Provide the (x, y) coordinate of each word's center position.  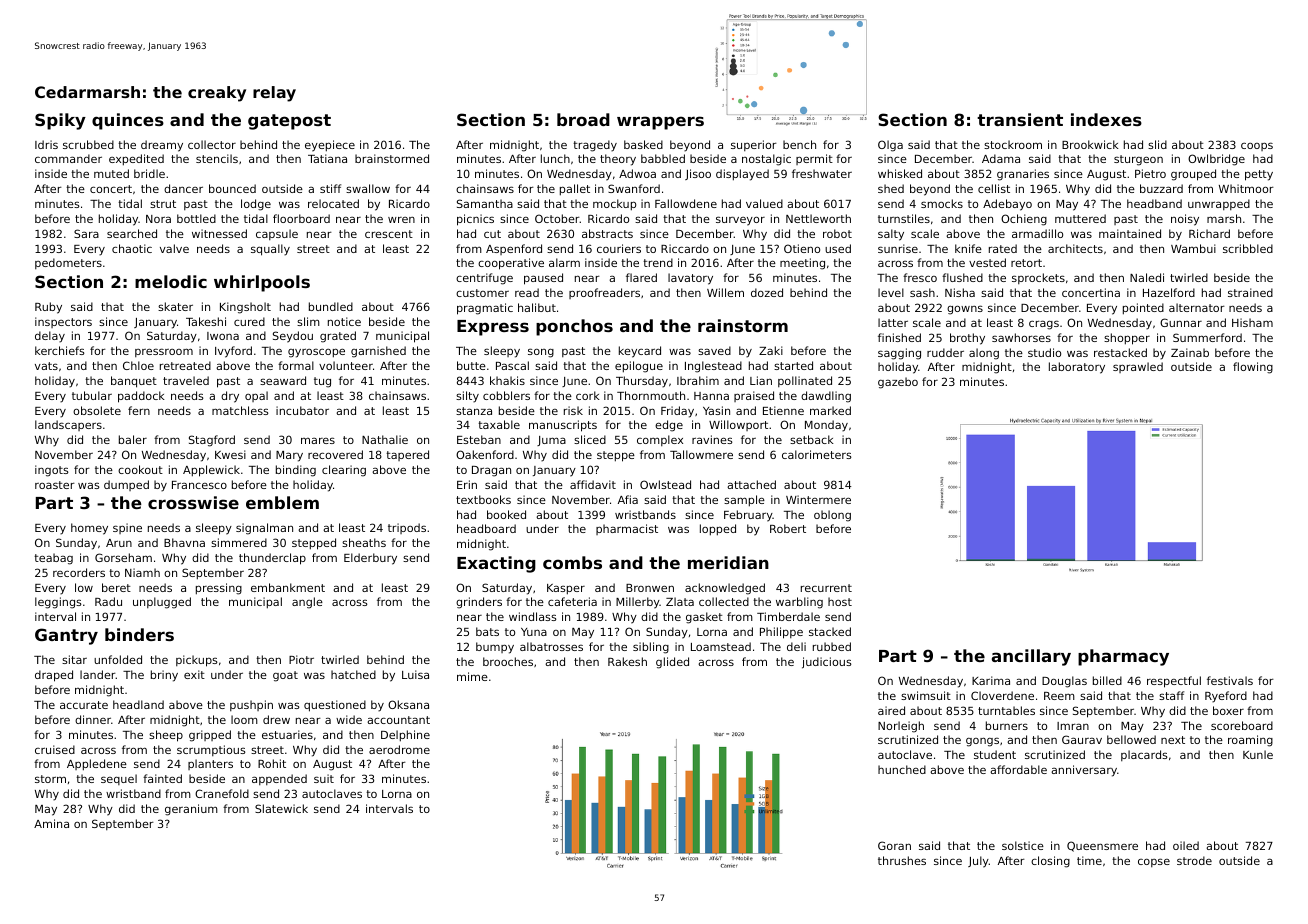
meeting (802, 264)
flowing (1253, 368)
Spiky (60, 121)
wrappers (660, 123)
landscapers (68, 425)
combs (572, 562)
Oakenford (485, 454)
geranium (191, 810)
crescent (389, 234)
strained (1250, 292)
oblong (832, 516)
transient (1020, 119)
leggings (58, 603)
